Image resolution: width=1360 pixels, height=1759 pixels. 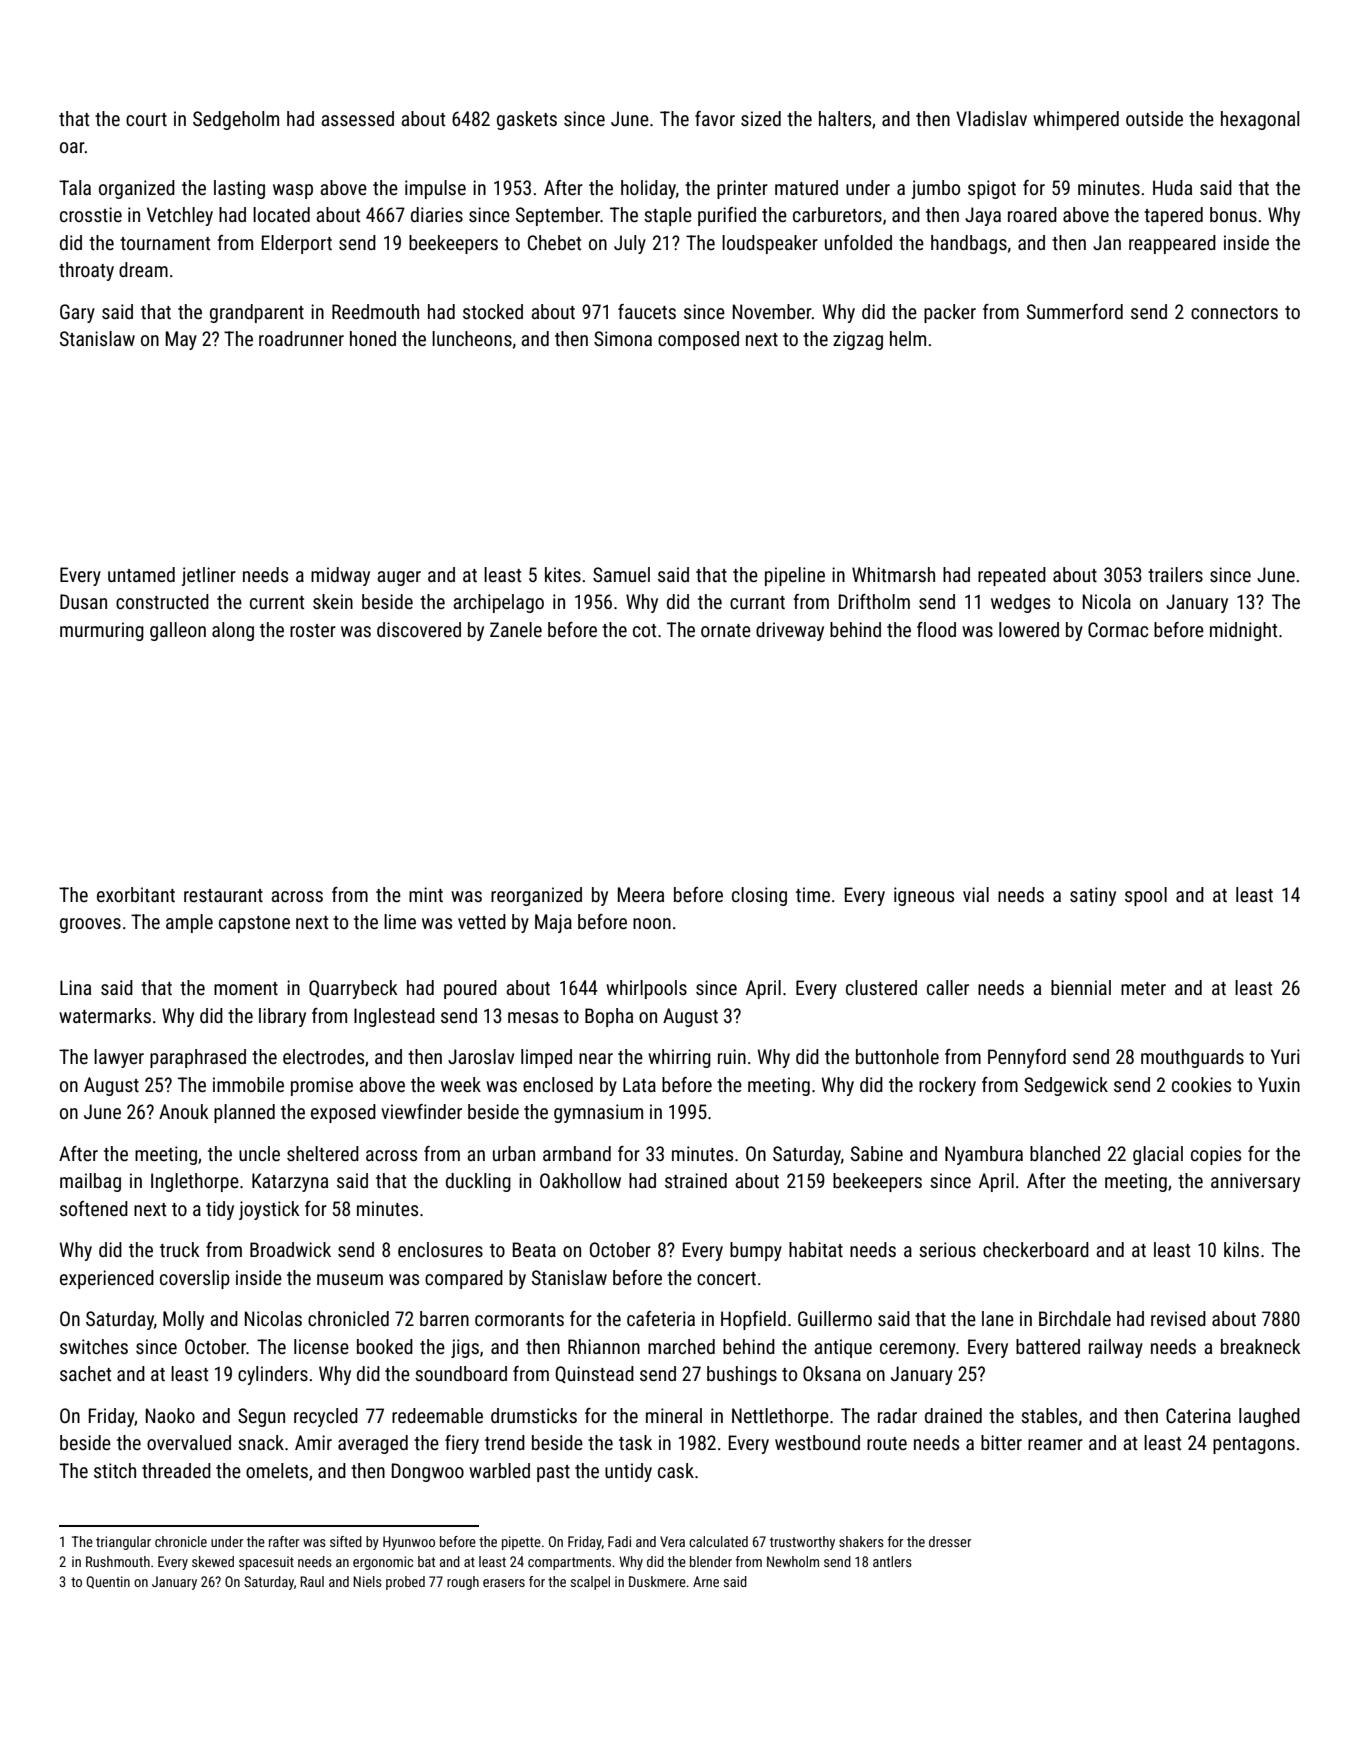 I want to click on loudspeaker, so click(x=770, y=244).
